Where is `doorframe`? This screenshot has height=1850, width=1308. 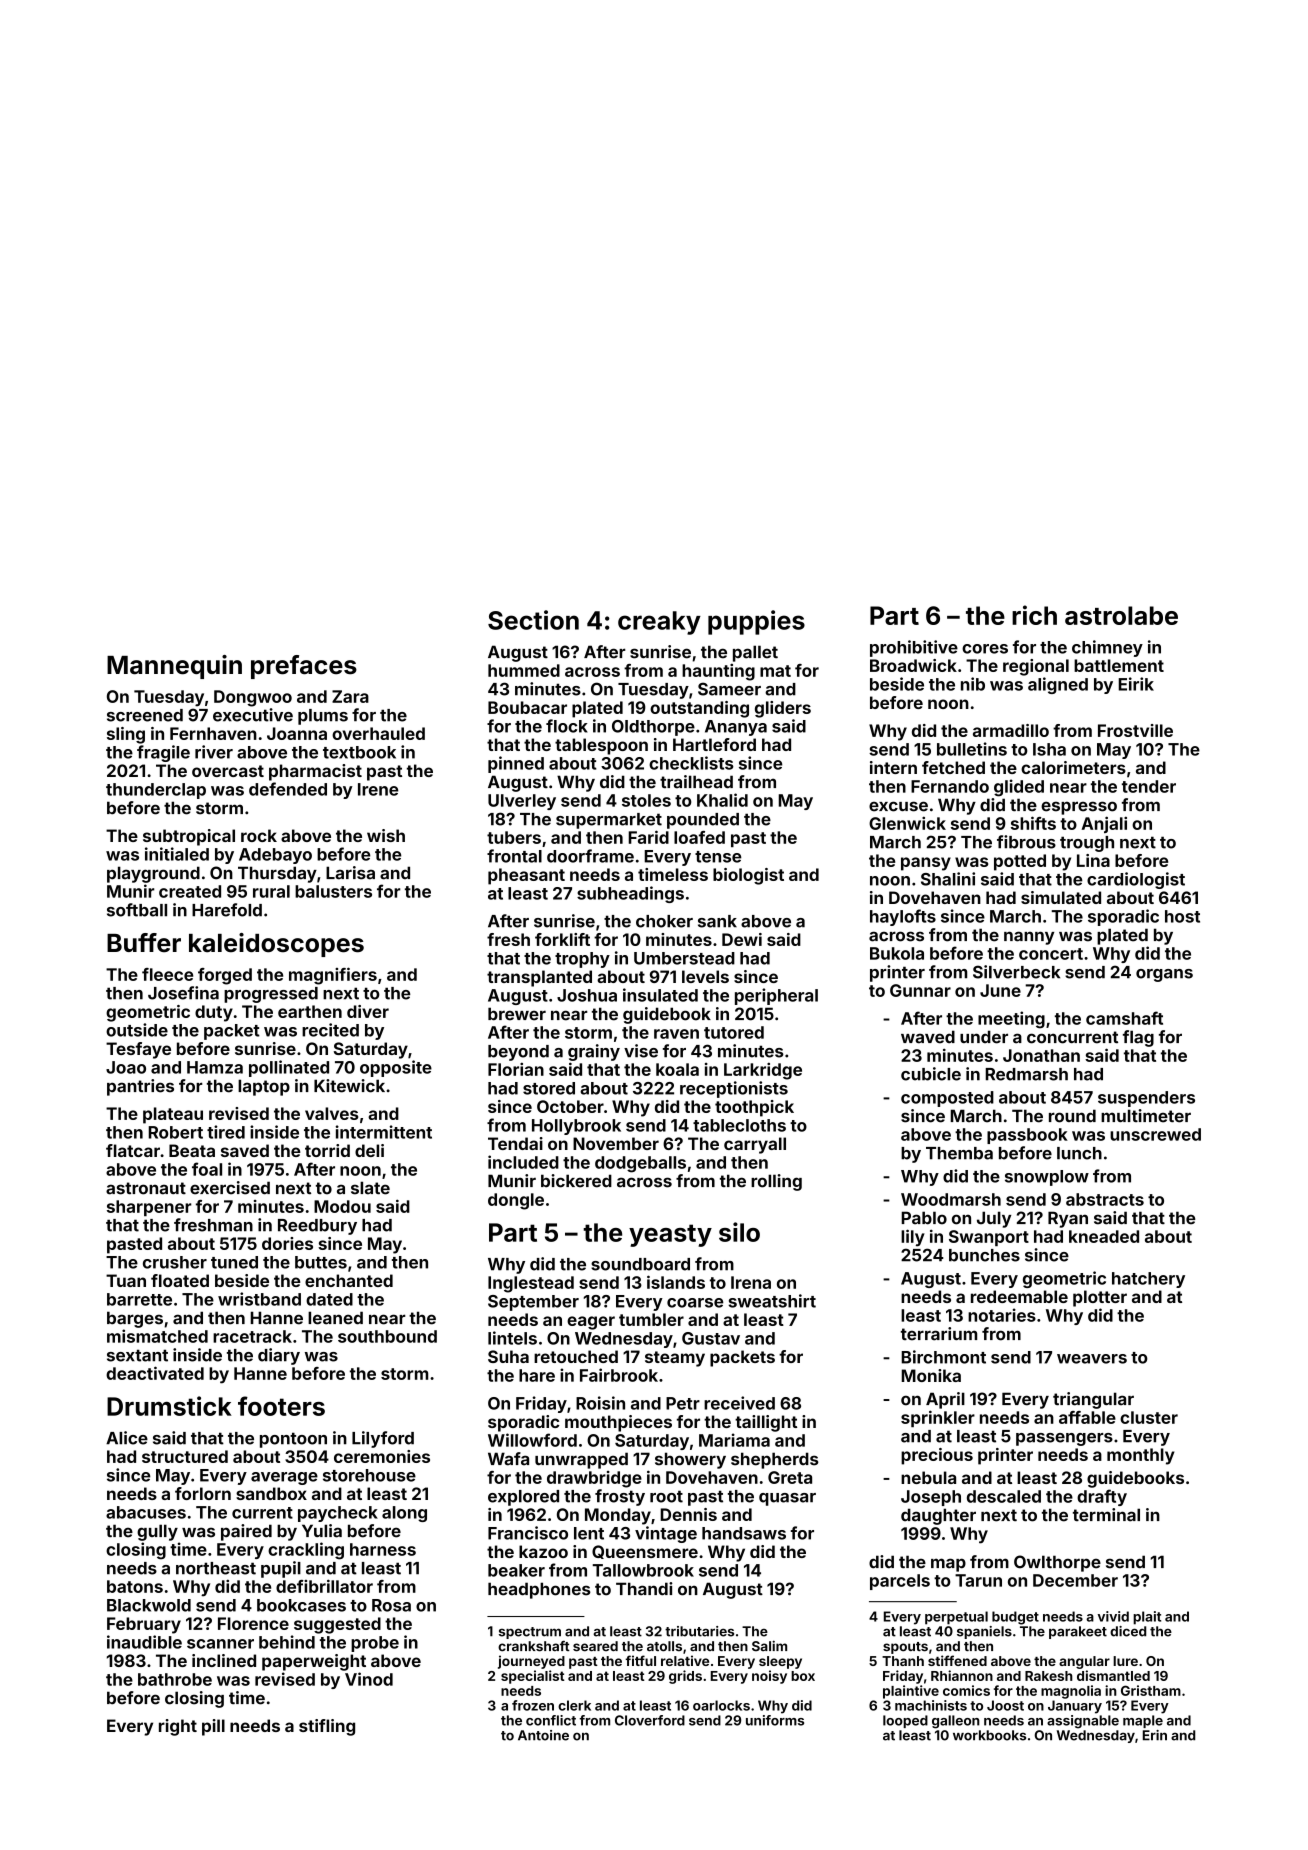
doorframe is located at coordinates (590, 856).
